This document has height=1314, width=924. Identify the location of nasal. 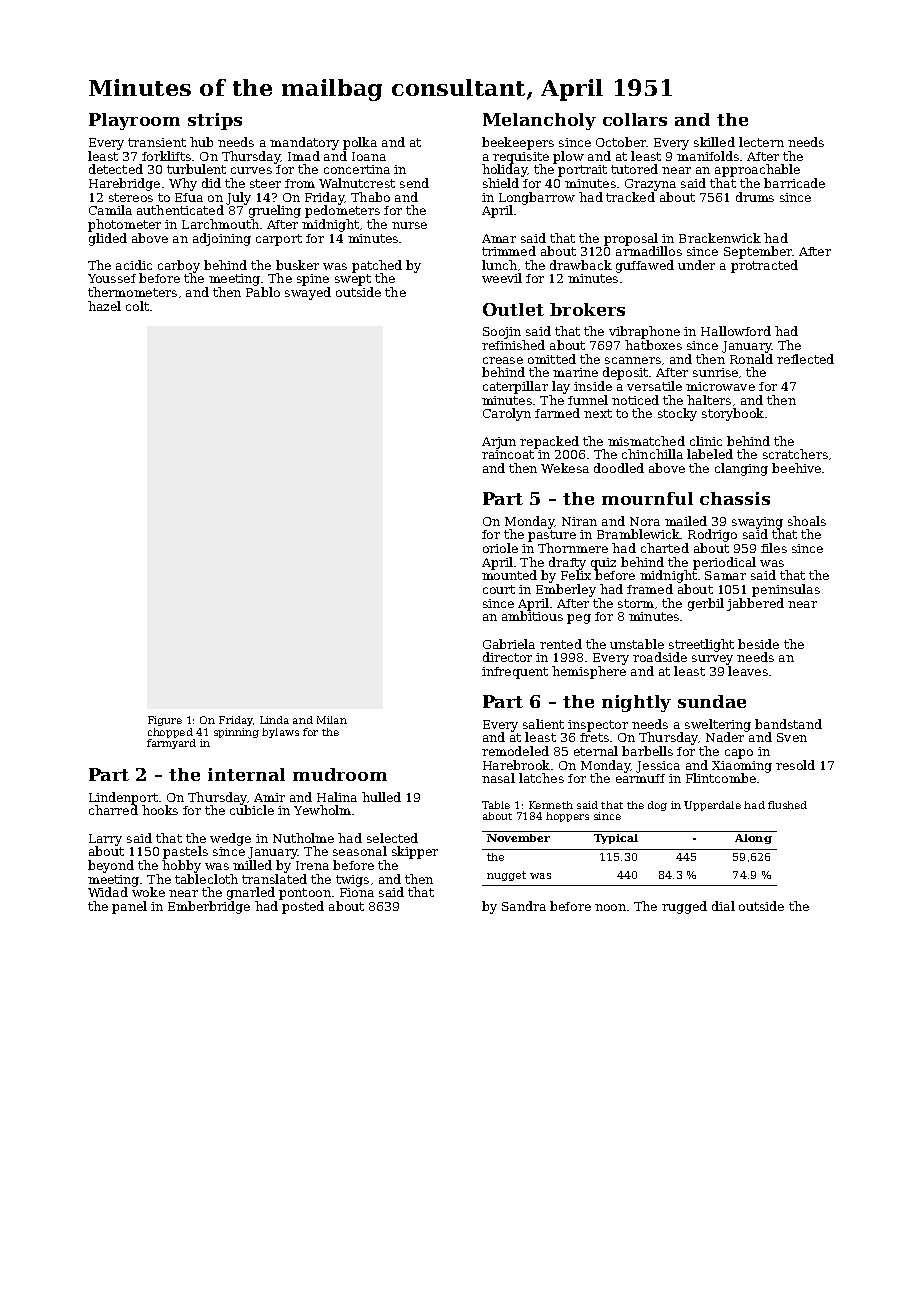
(498, 778).
